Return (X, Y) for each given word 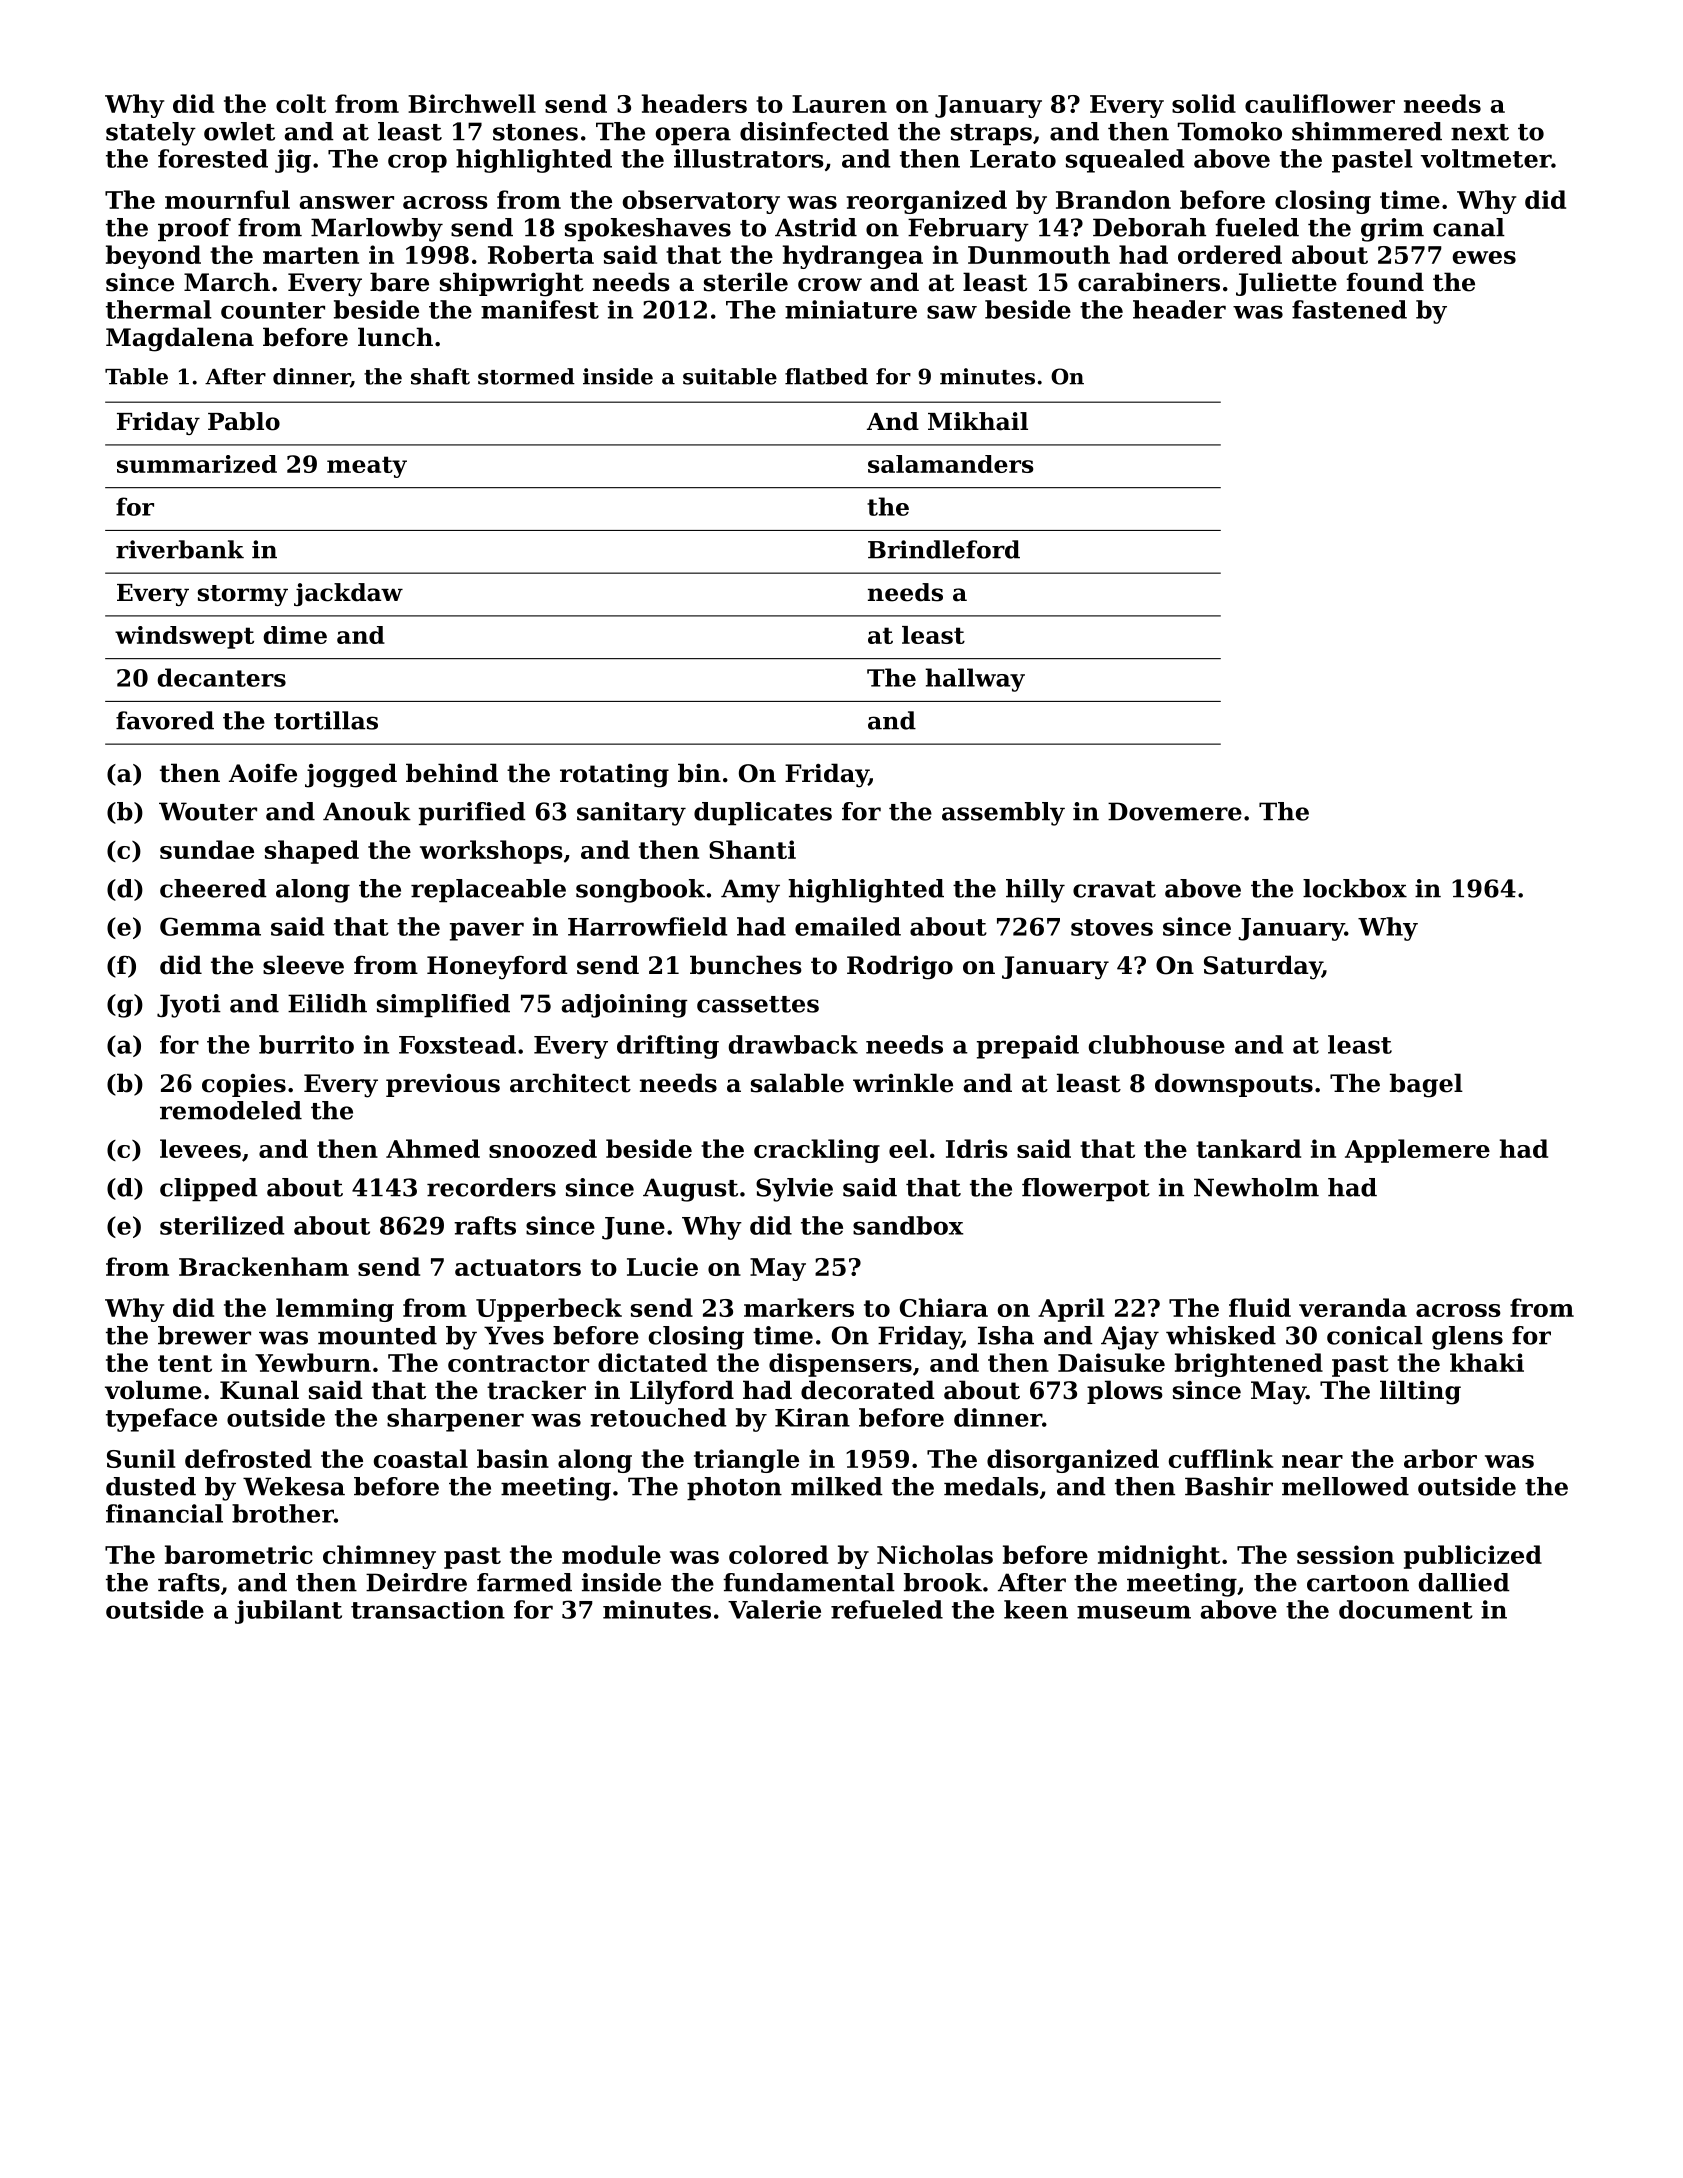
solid (1204, 103)
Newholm (1256, 1187)
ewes (1484, 257)
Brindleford (944, 549)
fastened (1349, 309)
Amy (750, 891)
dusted (151, 1486)
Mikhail (978, 421)
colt (301, 103)
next (1480, 132)
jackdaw (348, 594)
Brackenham (264, 1266)
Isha (1006, 1335)
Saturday (1263, 967)
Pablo (244, 421)
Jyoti (189, 1006)
